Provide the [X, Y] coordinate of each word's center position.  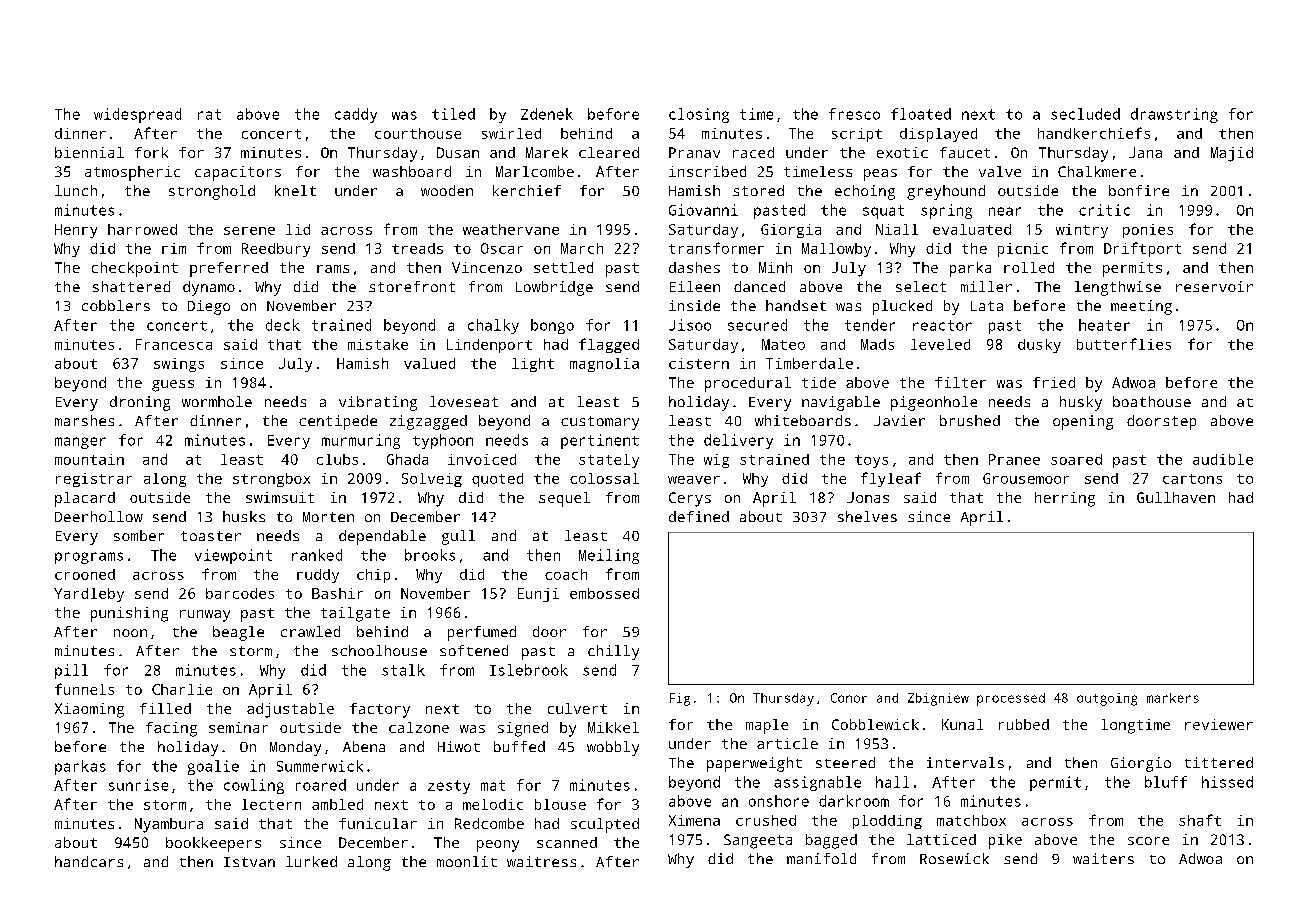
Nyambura [169, 825]
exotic [902, 152]
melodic [493, 804]
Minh [775, 267]
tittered [1219, 762]
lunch [76, 190]
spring [946, 211]
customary [600, 423]
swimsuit [280, 497]
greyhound [946, 192]
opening [1083, 422]
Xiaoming [89, 710]
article [787, 743]
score [1148, 841]
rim [174, 248]
